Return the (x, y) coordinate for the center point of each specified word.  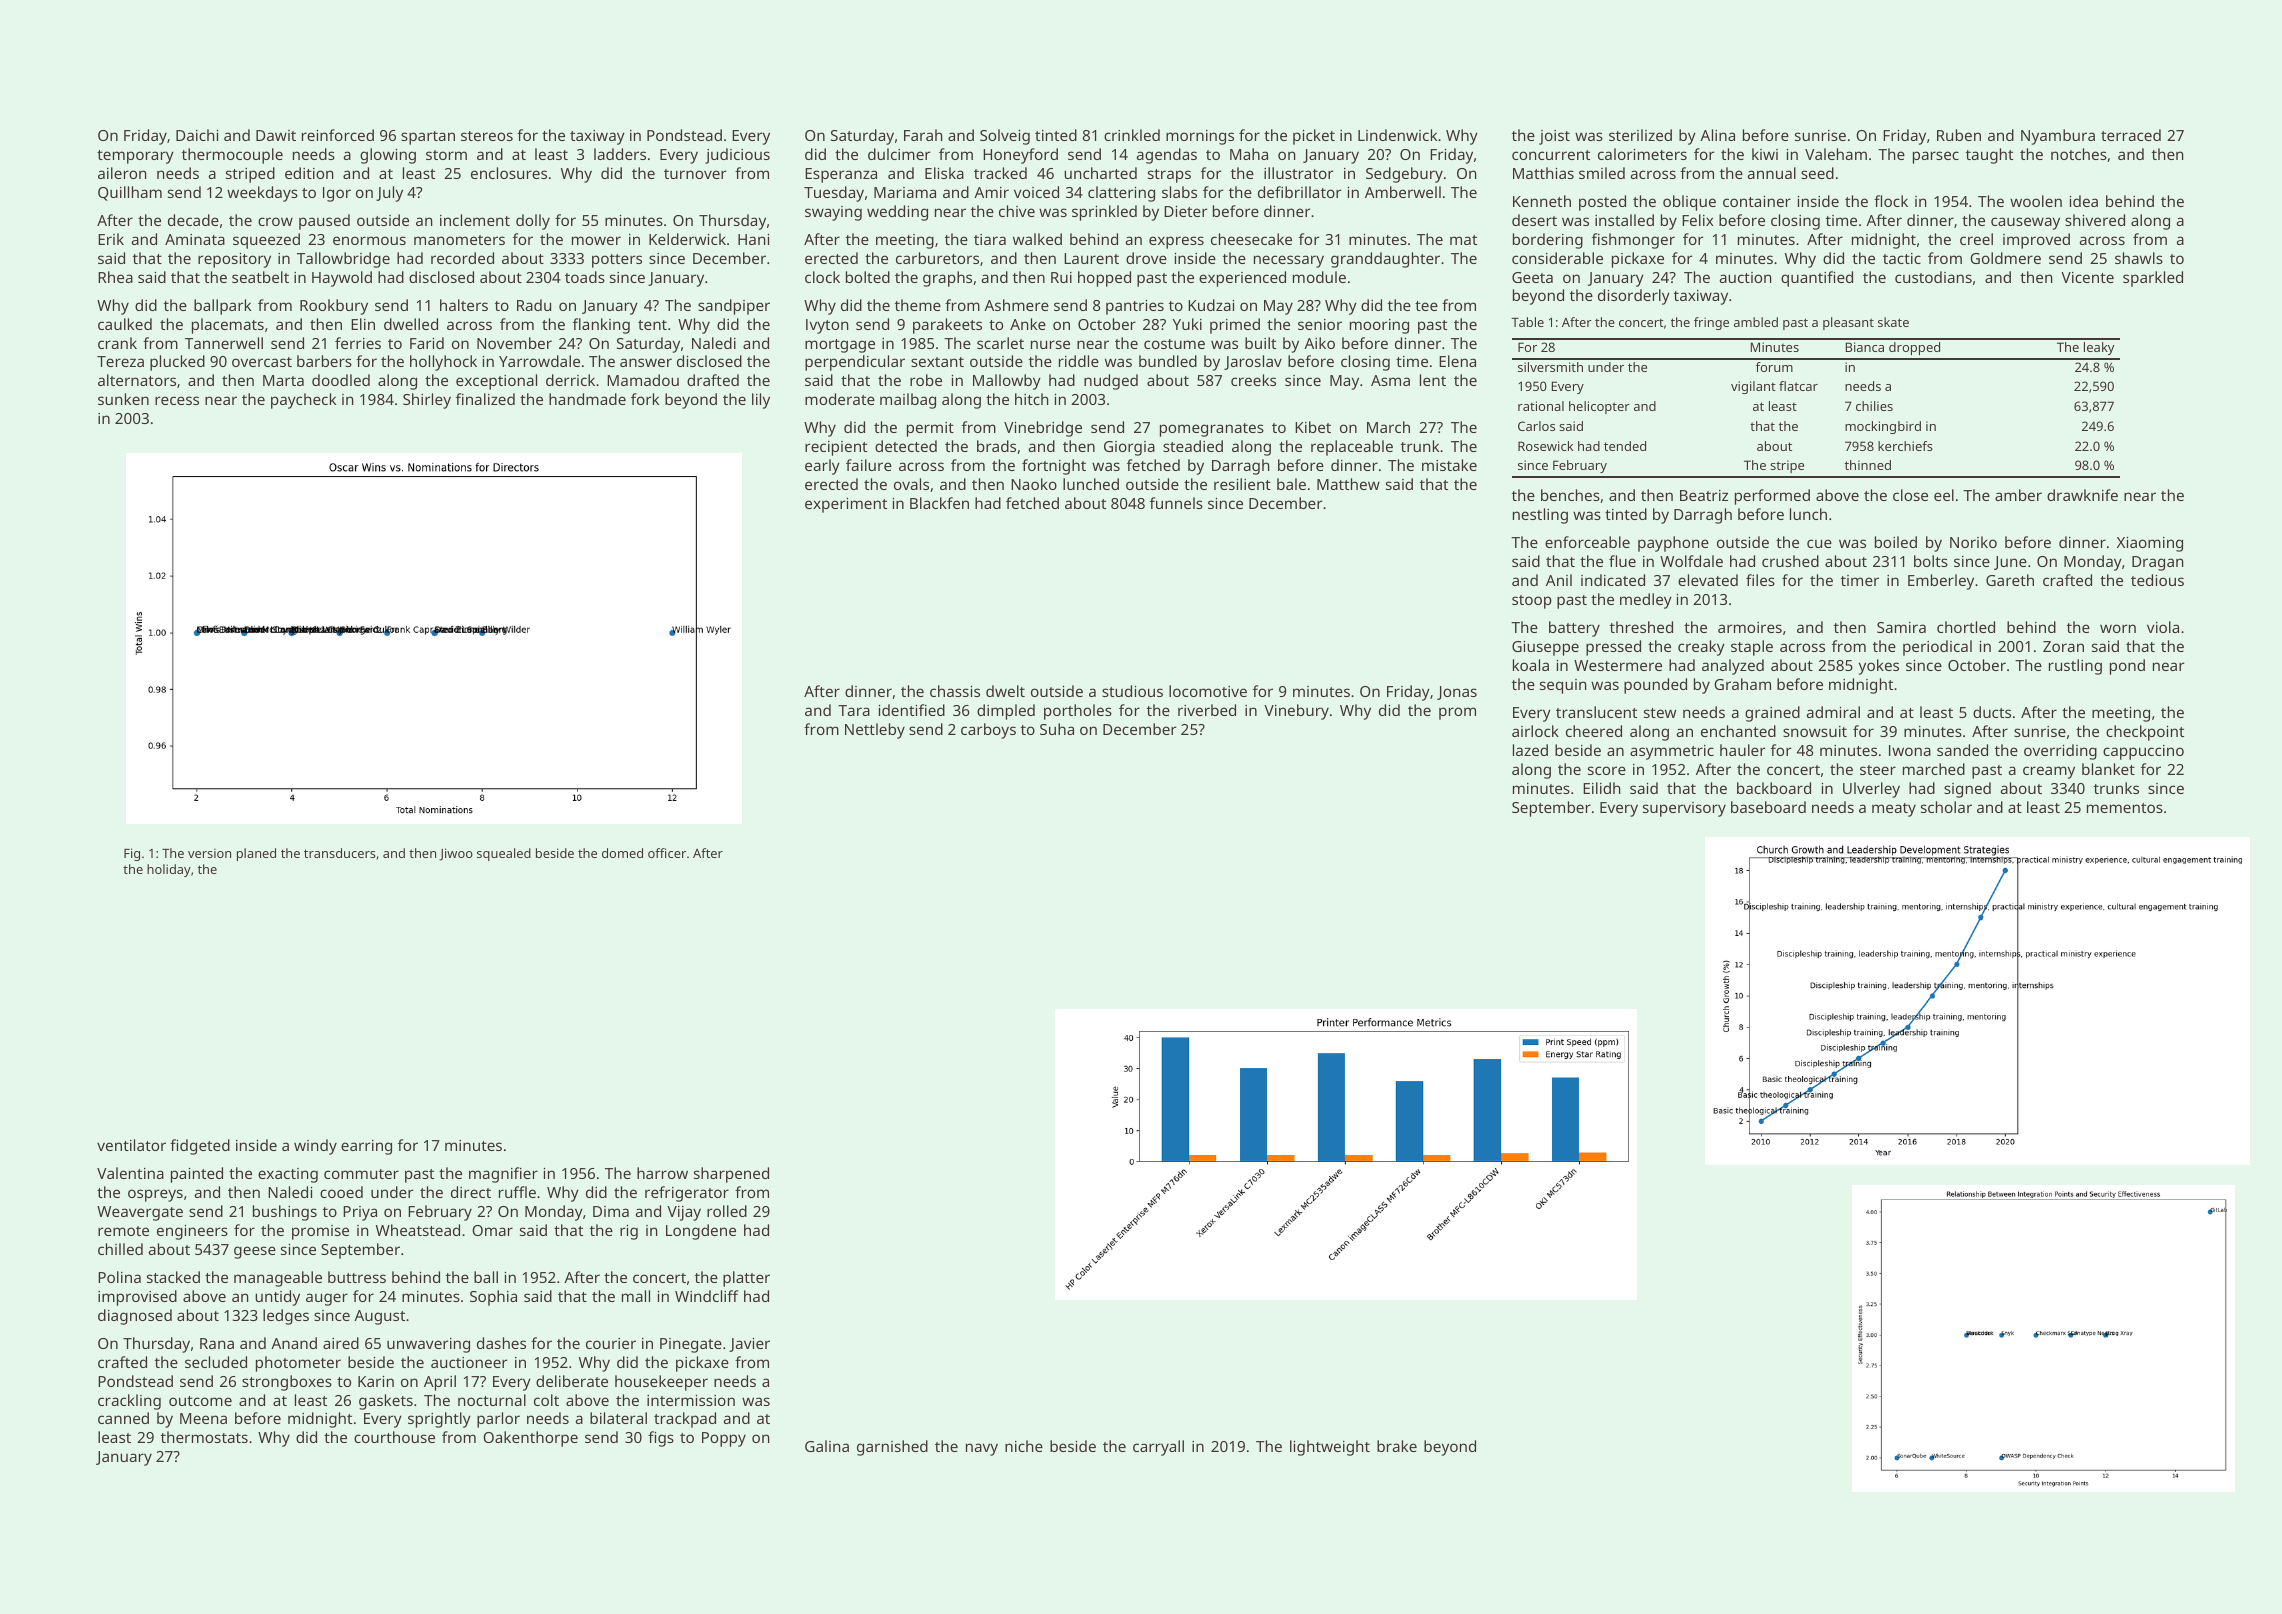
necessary (1289, 261)
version (209, 853)
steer (1878, 770)
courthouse (394, 1437)
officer (667, 853)
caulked (125, 324)
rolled (727, 1211)
